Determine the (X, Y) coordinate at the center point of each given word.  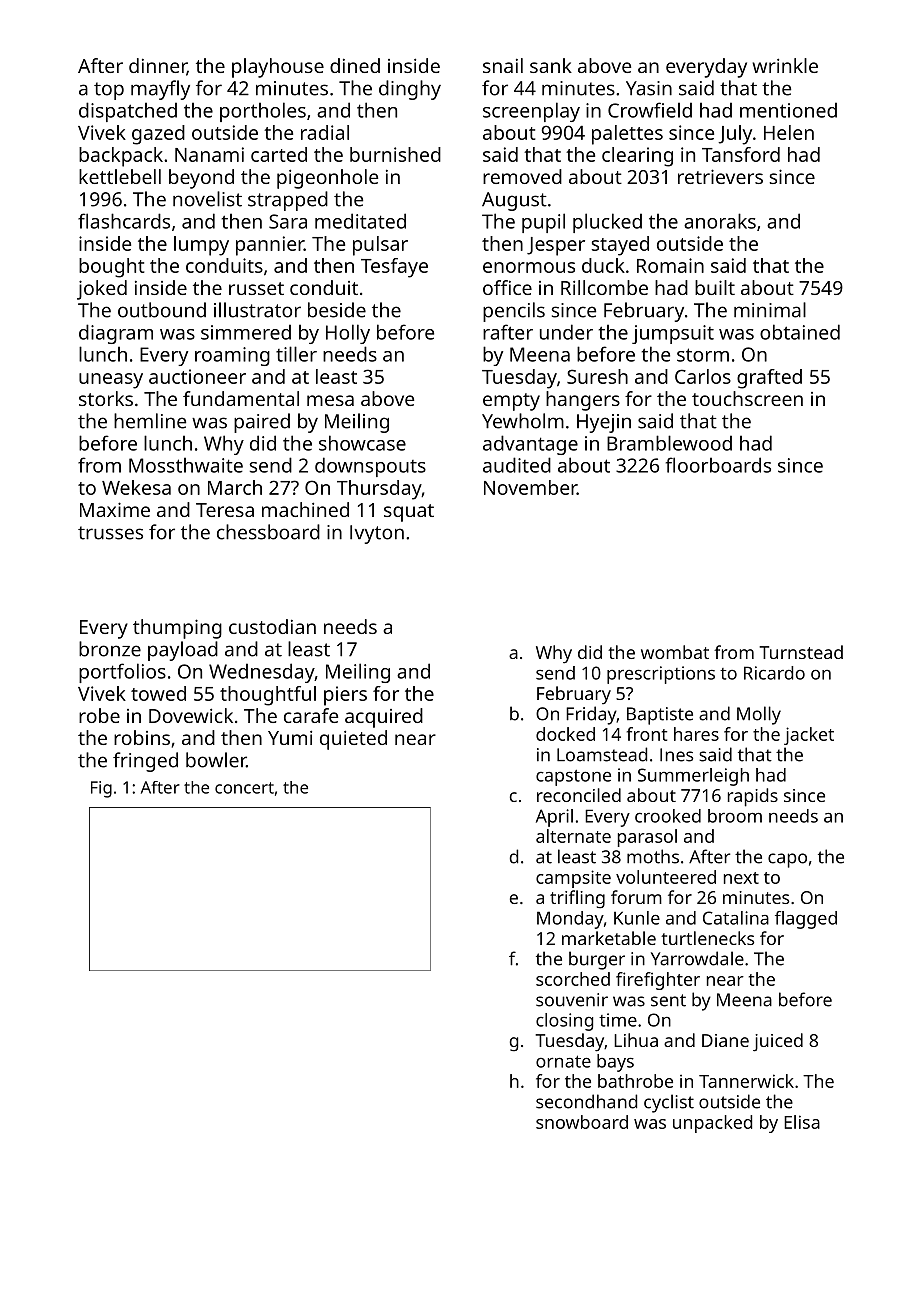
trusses (110, 533)
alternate (573, 836)
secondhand (586, 1101)
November (530, 487)
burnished (395, 154)
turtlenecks (707, 938)
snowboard (582, 1122)
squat (409, 513)
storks (106, 398)
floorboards (718, 465)
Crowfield (650, 110)
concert (244, 788)
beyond (201, 179)
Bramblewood (669, 443)
